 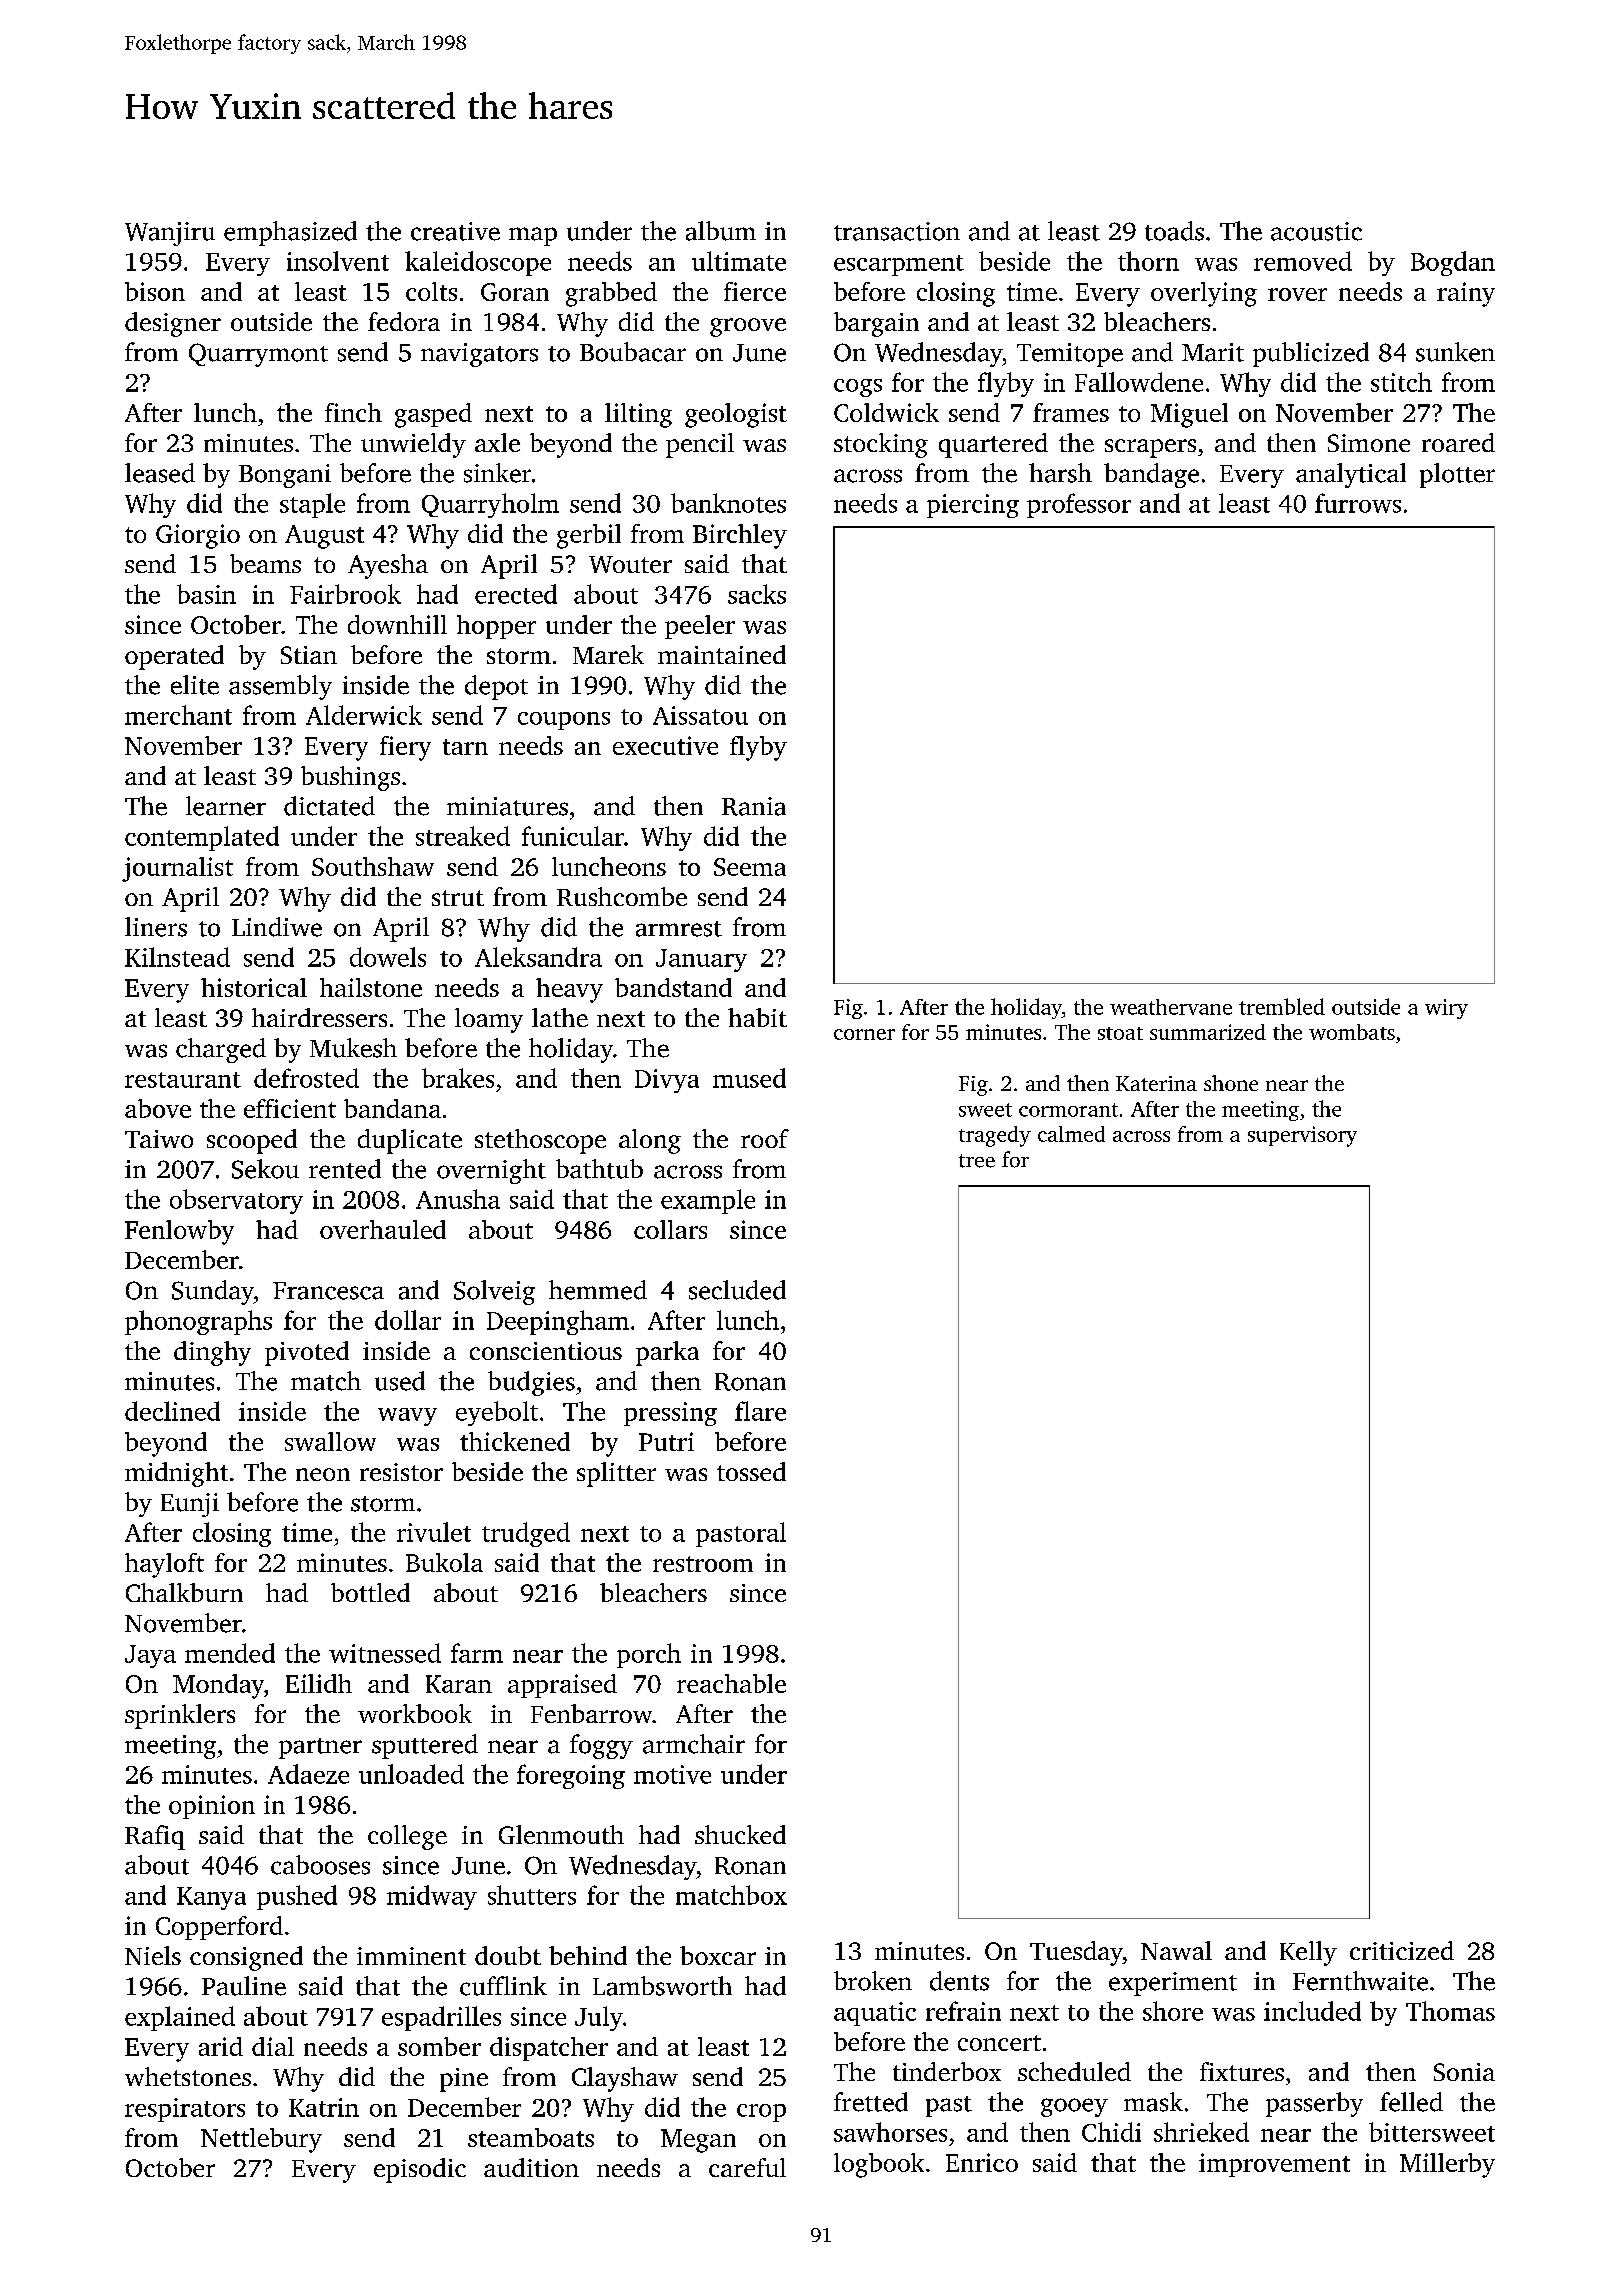 I want to click on leased, so click(x=160, y=473).
